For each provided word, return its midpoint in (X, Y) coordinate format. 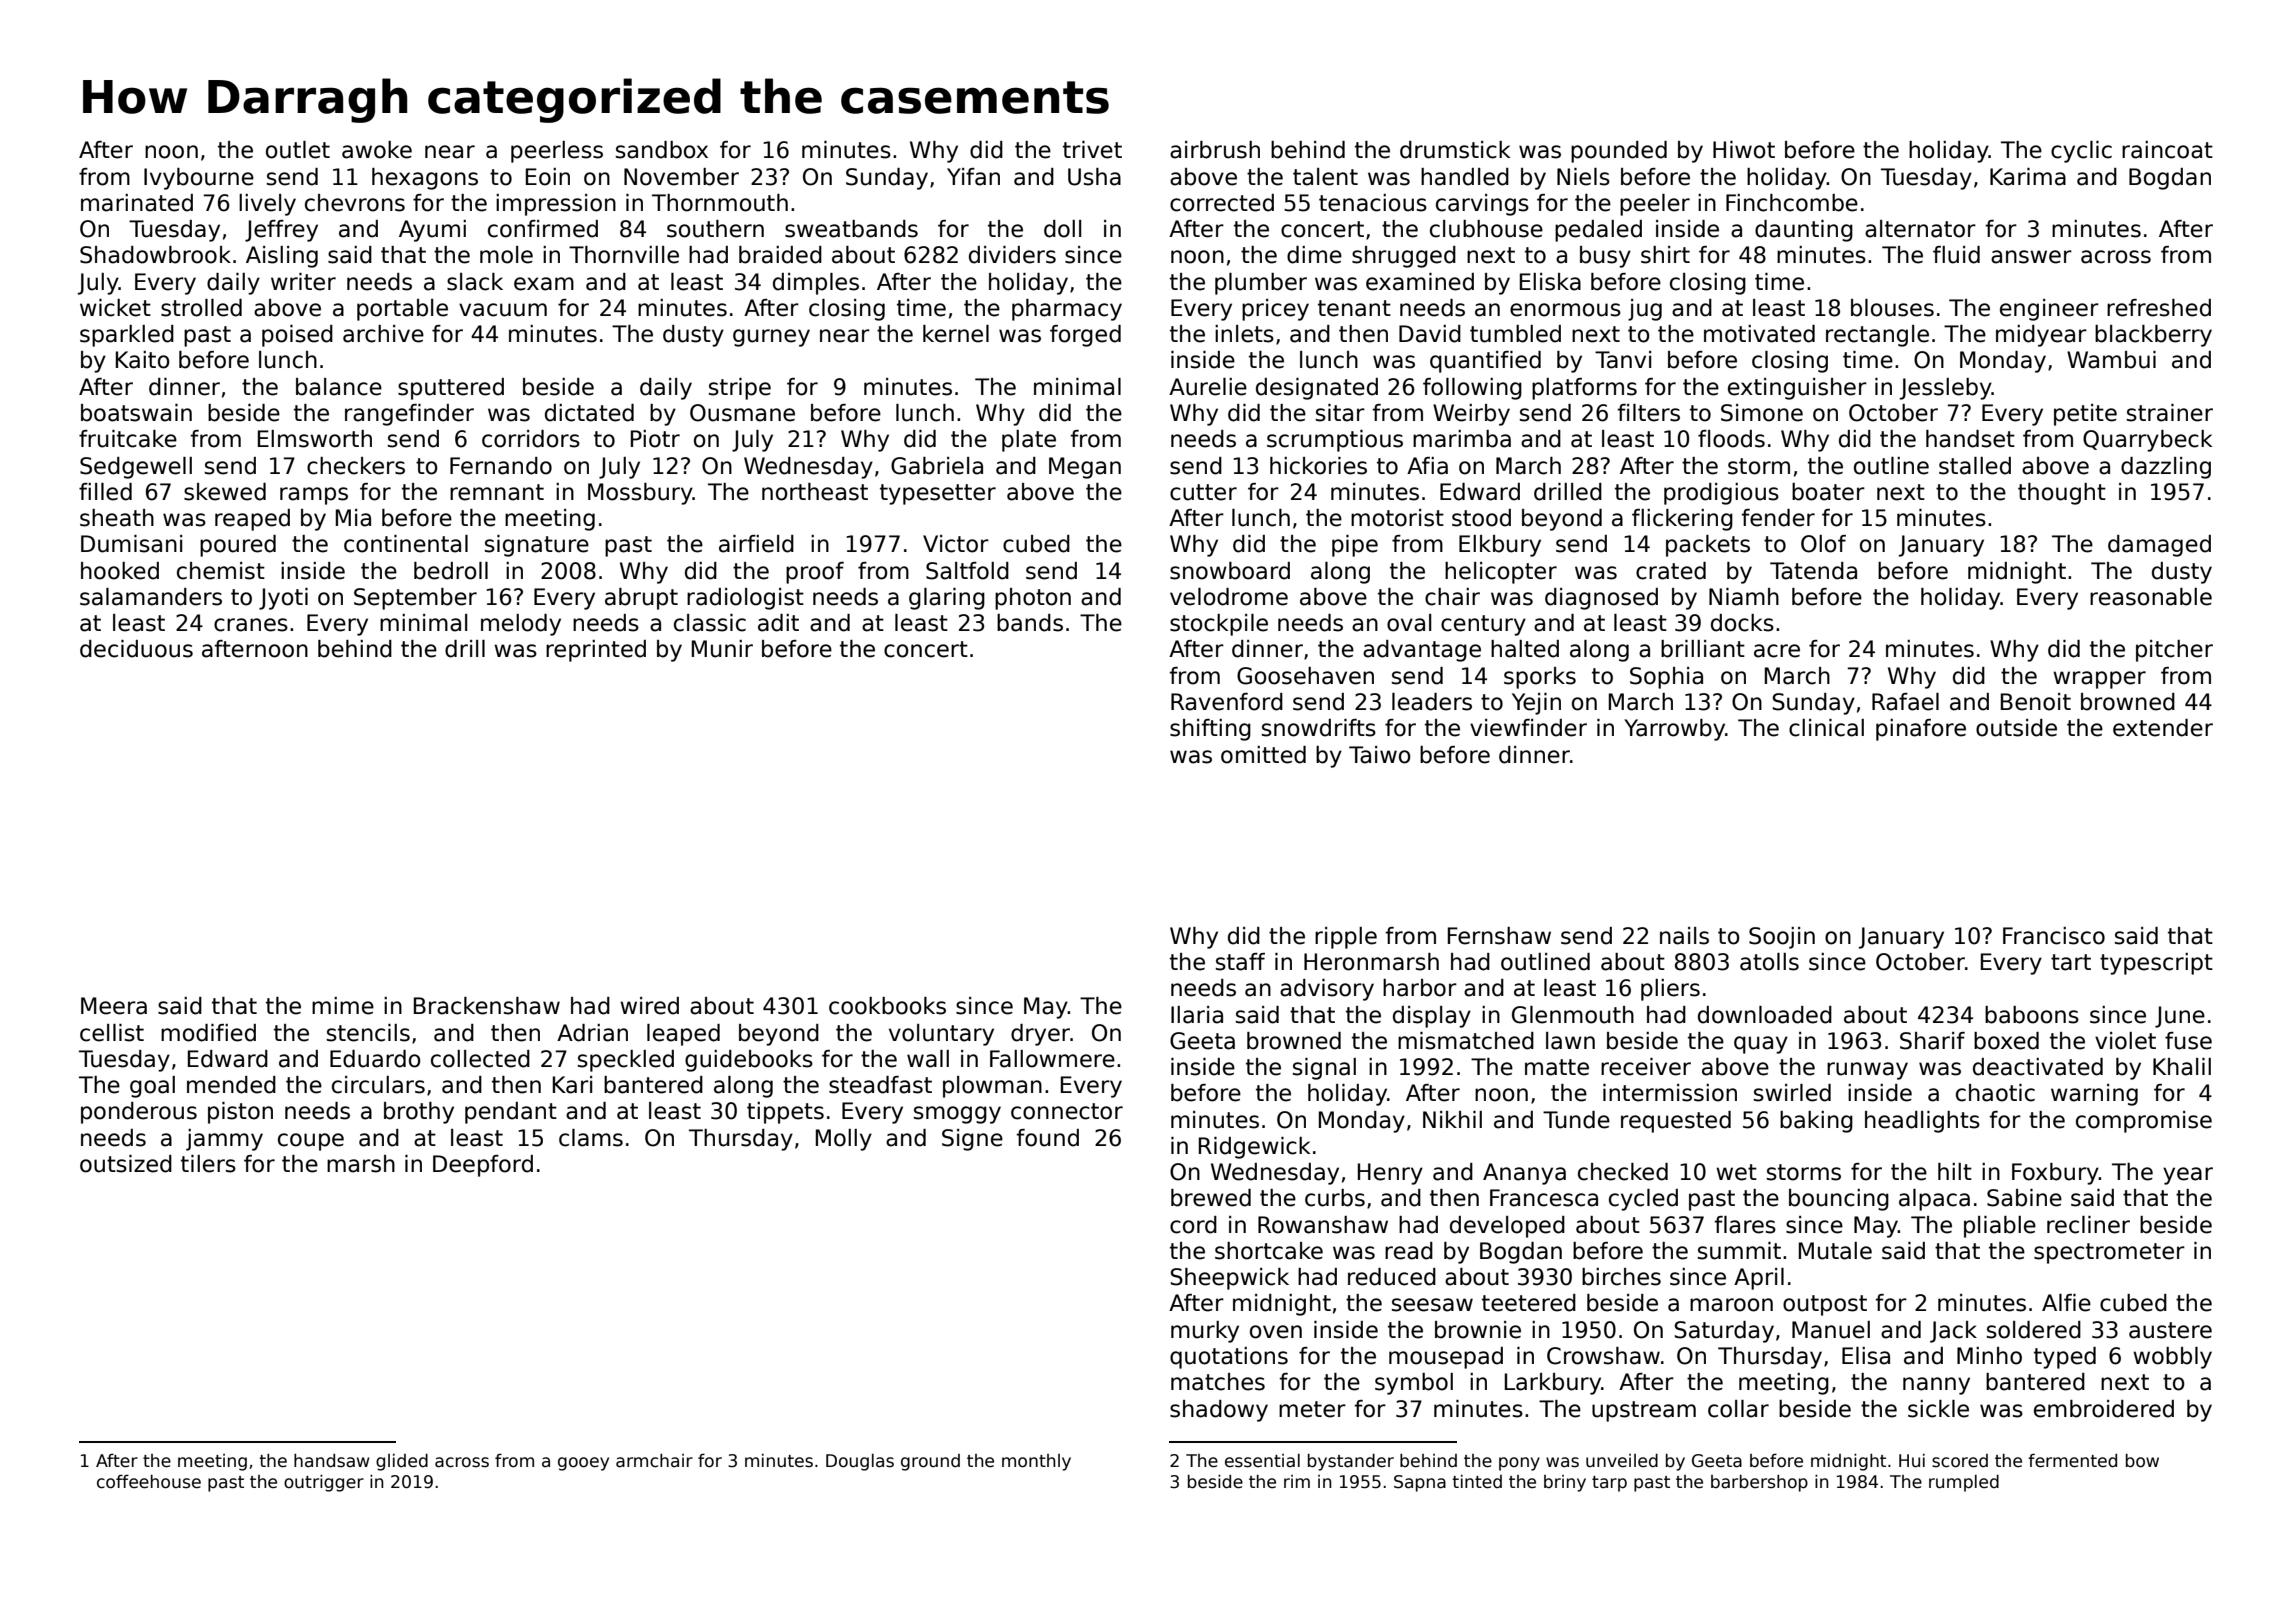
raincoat (2167, 150)
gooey (583, 1464)
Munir (722, 649)
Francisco (2054, 936)
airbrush (1215, 150)
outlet (298, 150)
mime (343, 1006)
